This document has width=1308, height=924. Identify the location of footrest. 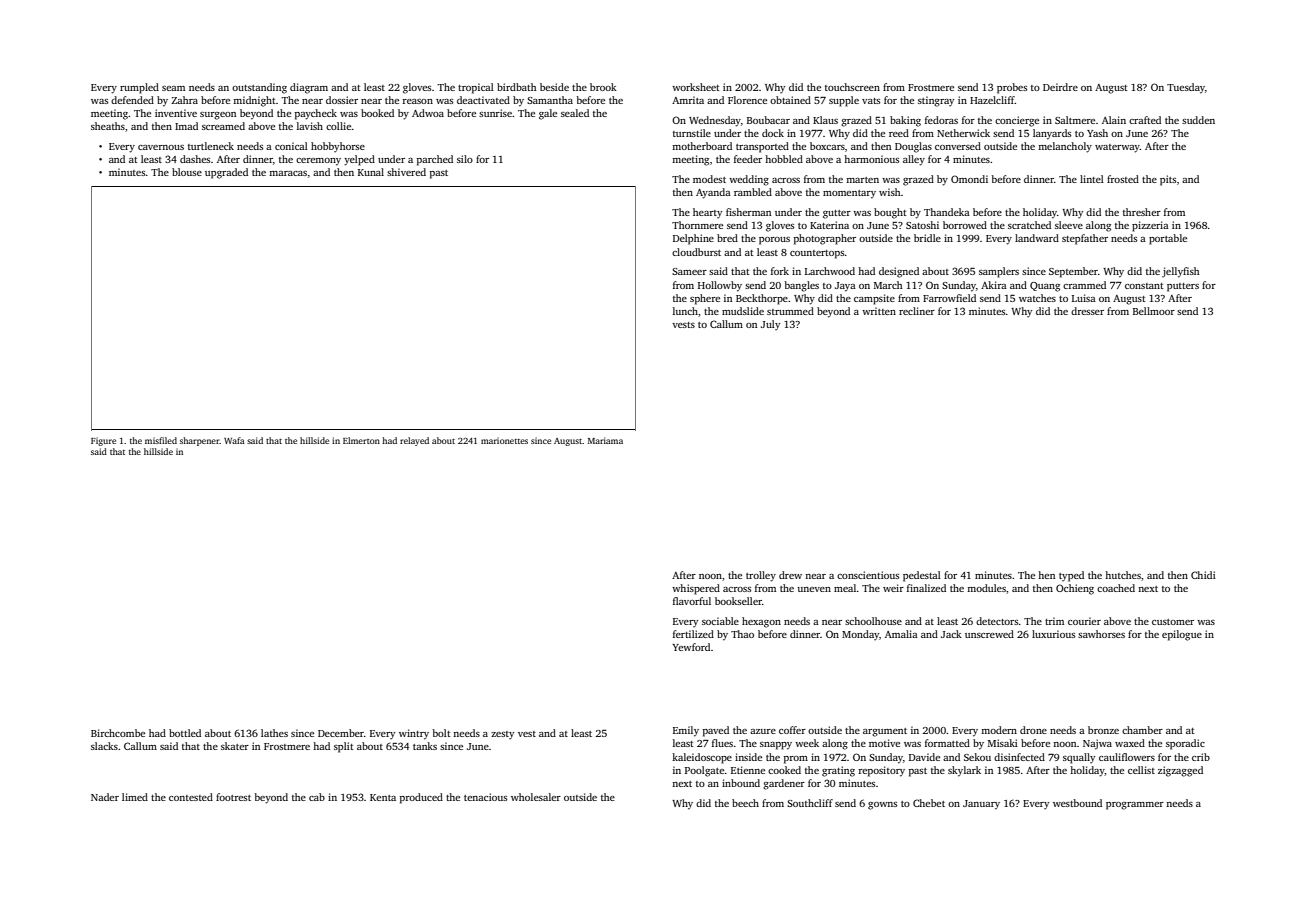
(233, 797).
